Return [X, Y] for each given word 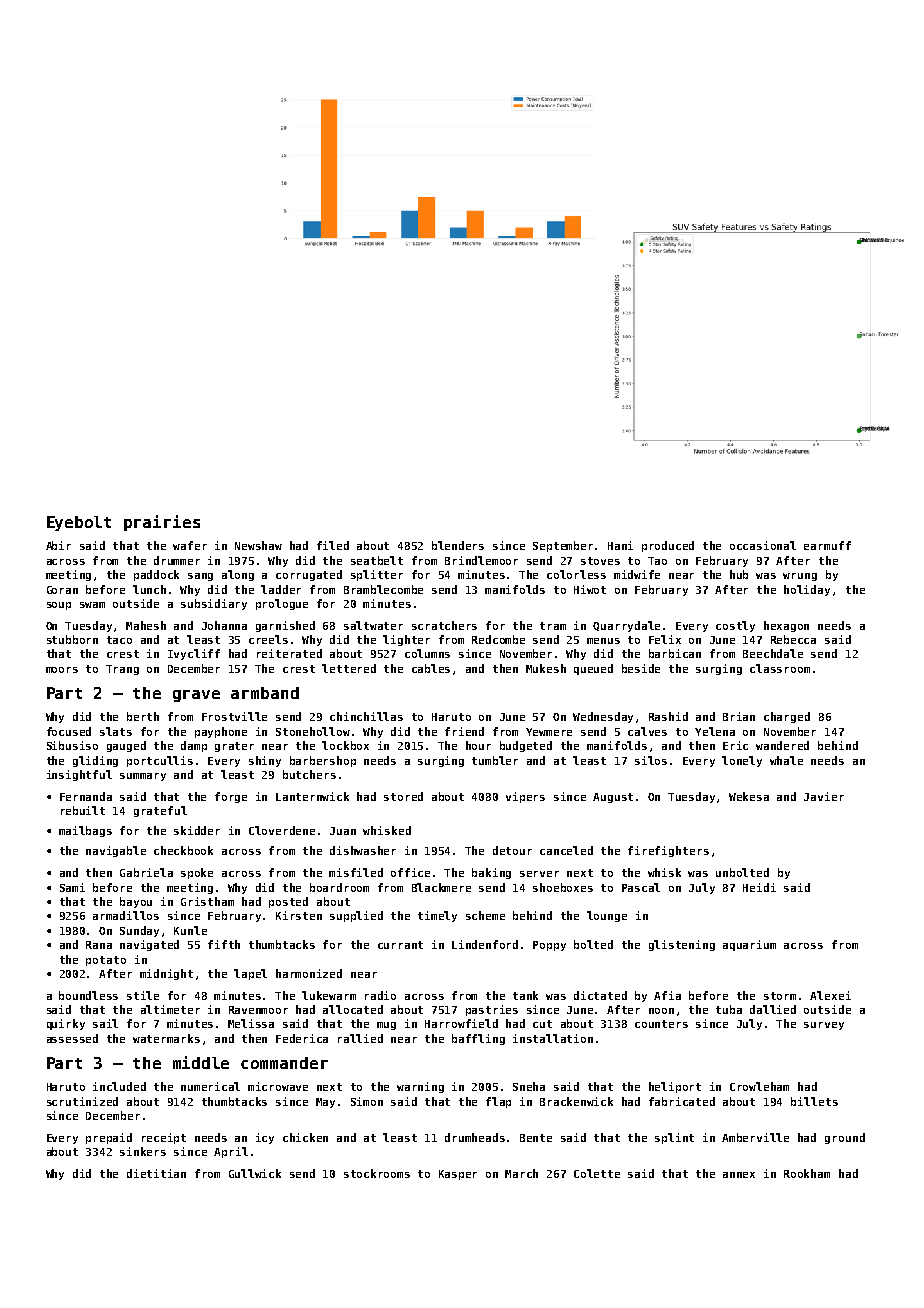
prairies [162, 523]
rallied [360, 1038]
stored [403, 796]
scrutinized [82, 1101]
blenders [458, 545]
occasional [763, 545]
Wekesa [749, 796]
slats [116, 731]
